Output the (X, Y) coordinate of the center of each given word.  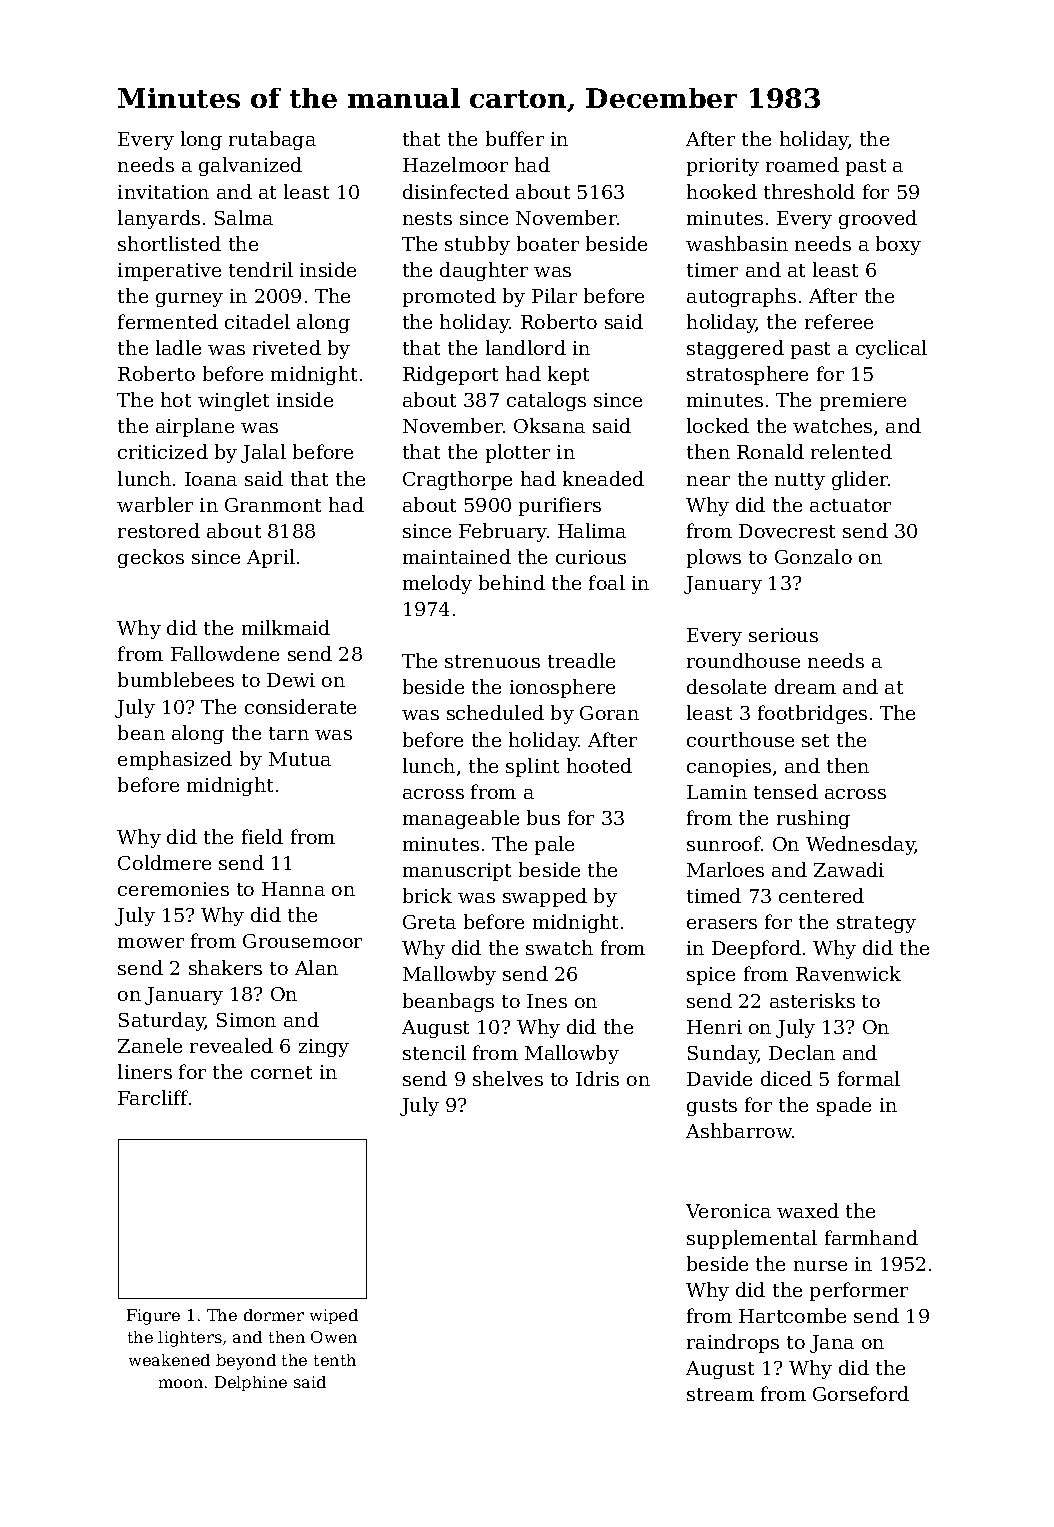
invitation (163, 192)
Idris (597, 1078)
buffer (515, 138)
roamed (802, 164)
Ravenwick (848, 973)
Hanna (293, 889)
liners (145, 1071)
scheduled (495, 712)
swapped (545, 897)
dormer (274, 1315)
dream (805, 686)
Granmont (273, 505)
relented (851, 451)
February (503, 532)
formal (869, 1078)
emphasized (175, 760)
